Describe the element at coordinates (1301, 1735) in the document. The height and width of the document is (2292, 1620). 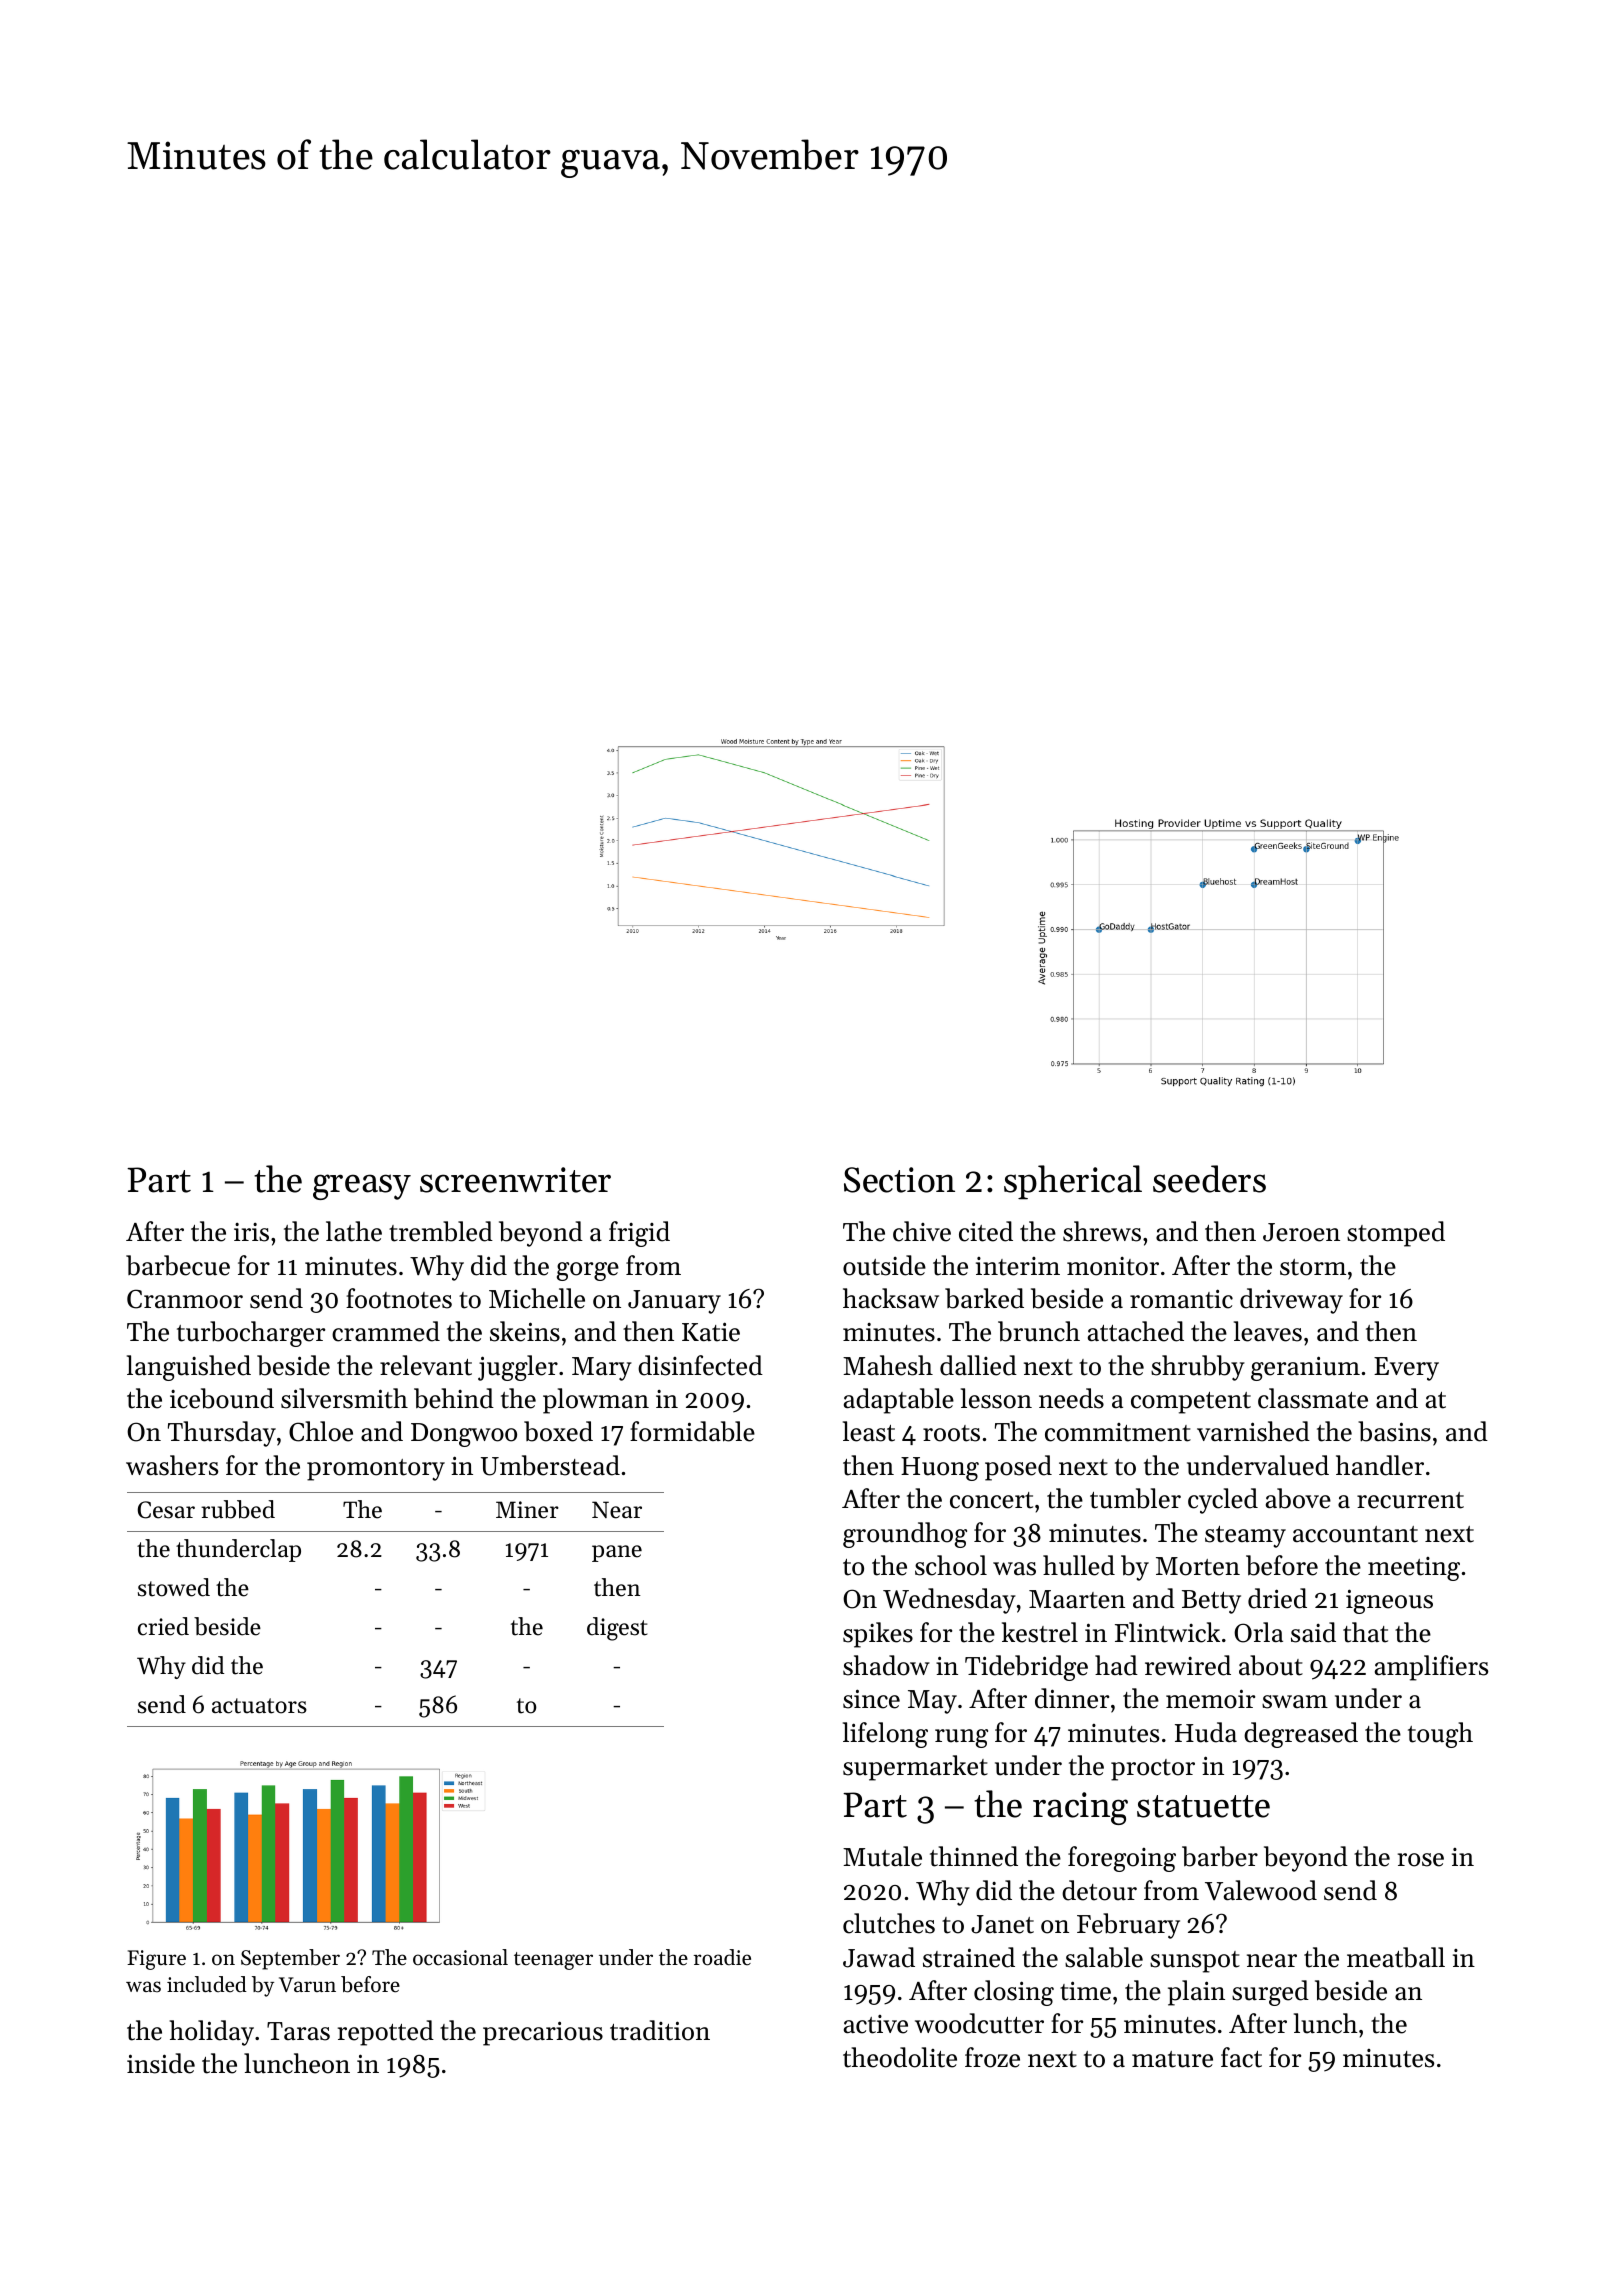
I see `degreased` at that location.
